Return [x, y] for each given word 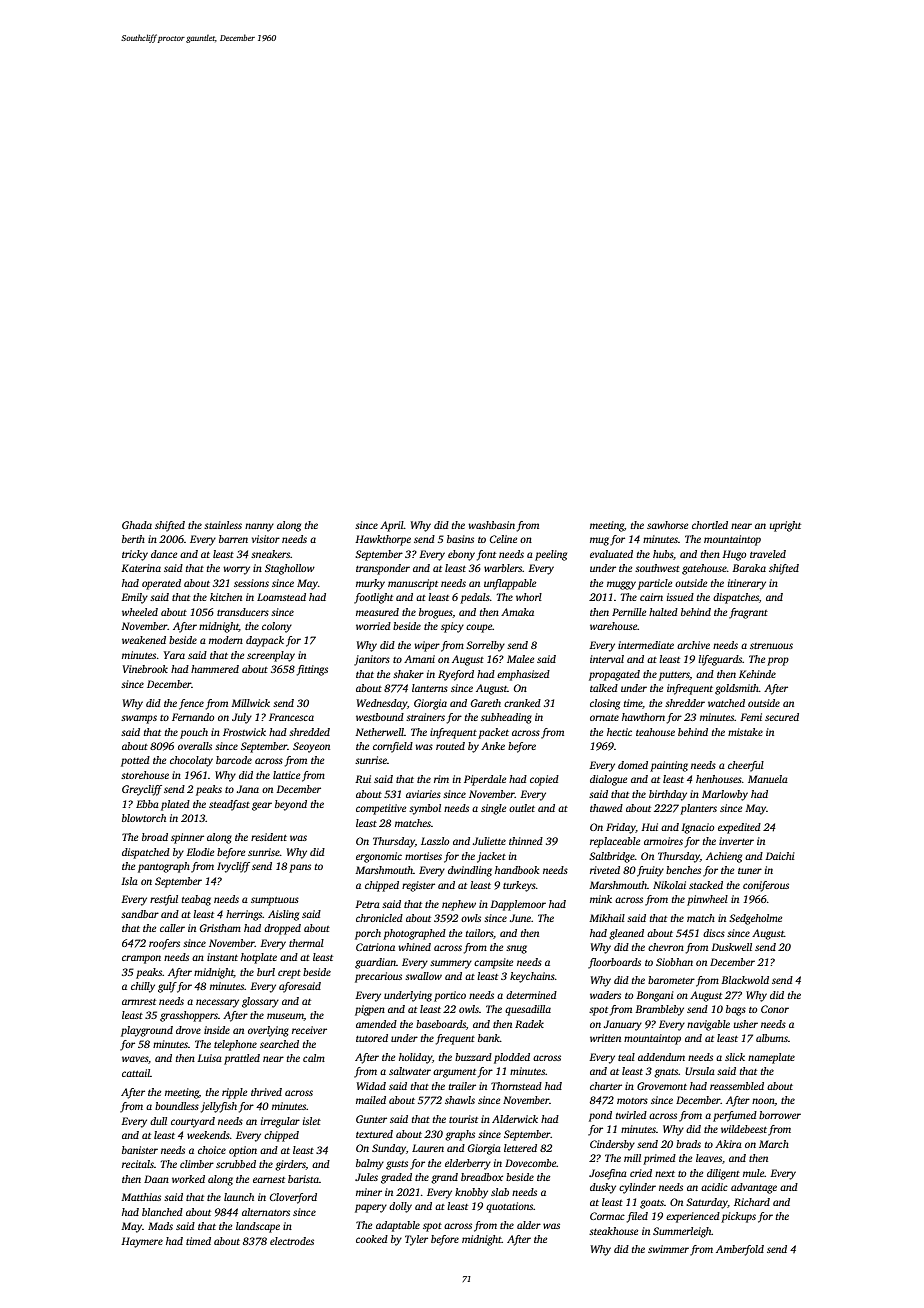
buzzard [473, 1057]
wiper [427, 646]
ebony [461, 555]
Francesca [291, 717]
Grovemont [662, 1086]
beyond [291, 805]
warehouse [614, 626]
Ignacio [697, 828]
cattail [136, 1073]
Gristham [220, 928]
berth [133, 539]
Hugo [734, 555]
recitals [138, 1164]
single [493, 809]
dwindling [470, 871]
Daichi [780, 856]
